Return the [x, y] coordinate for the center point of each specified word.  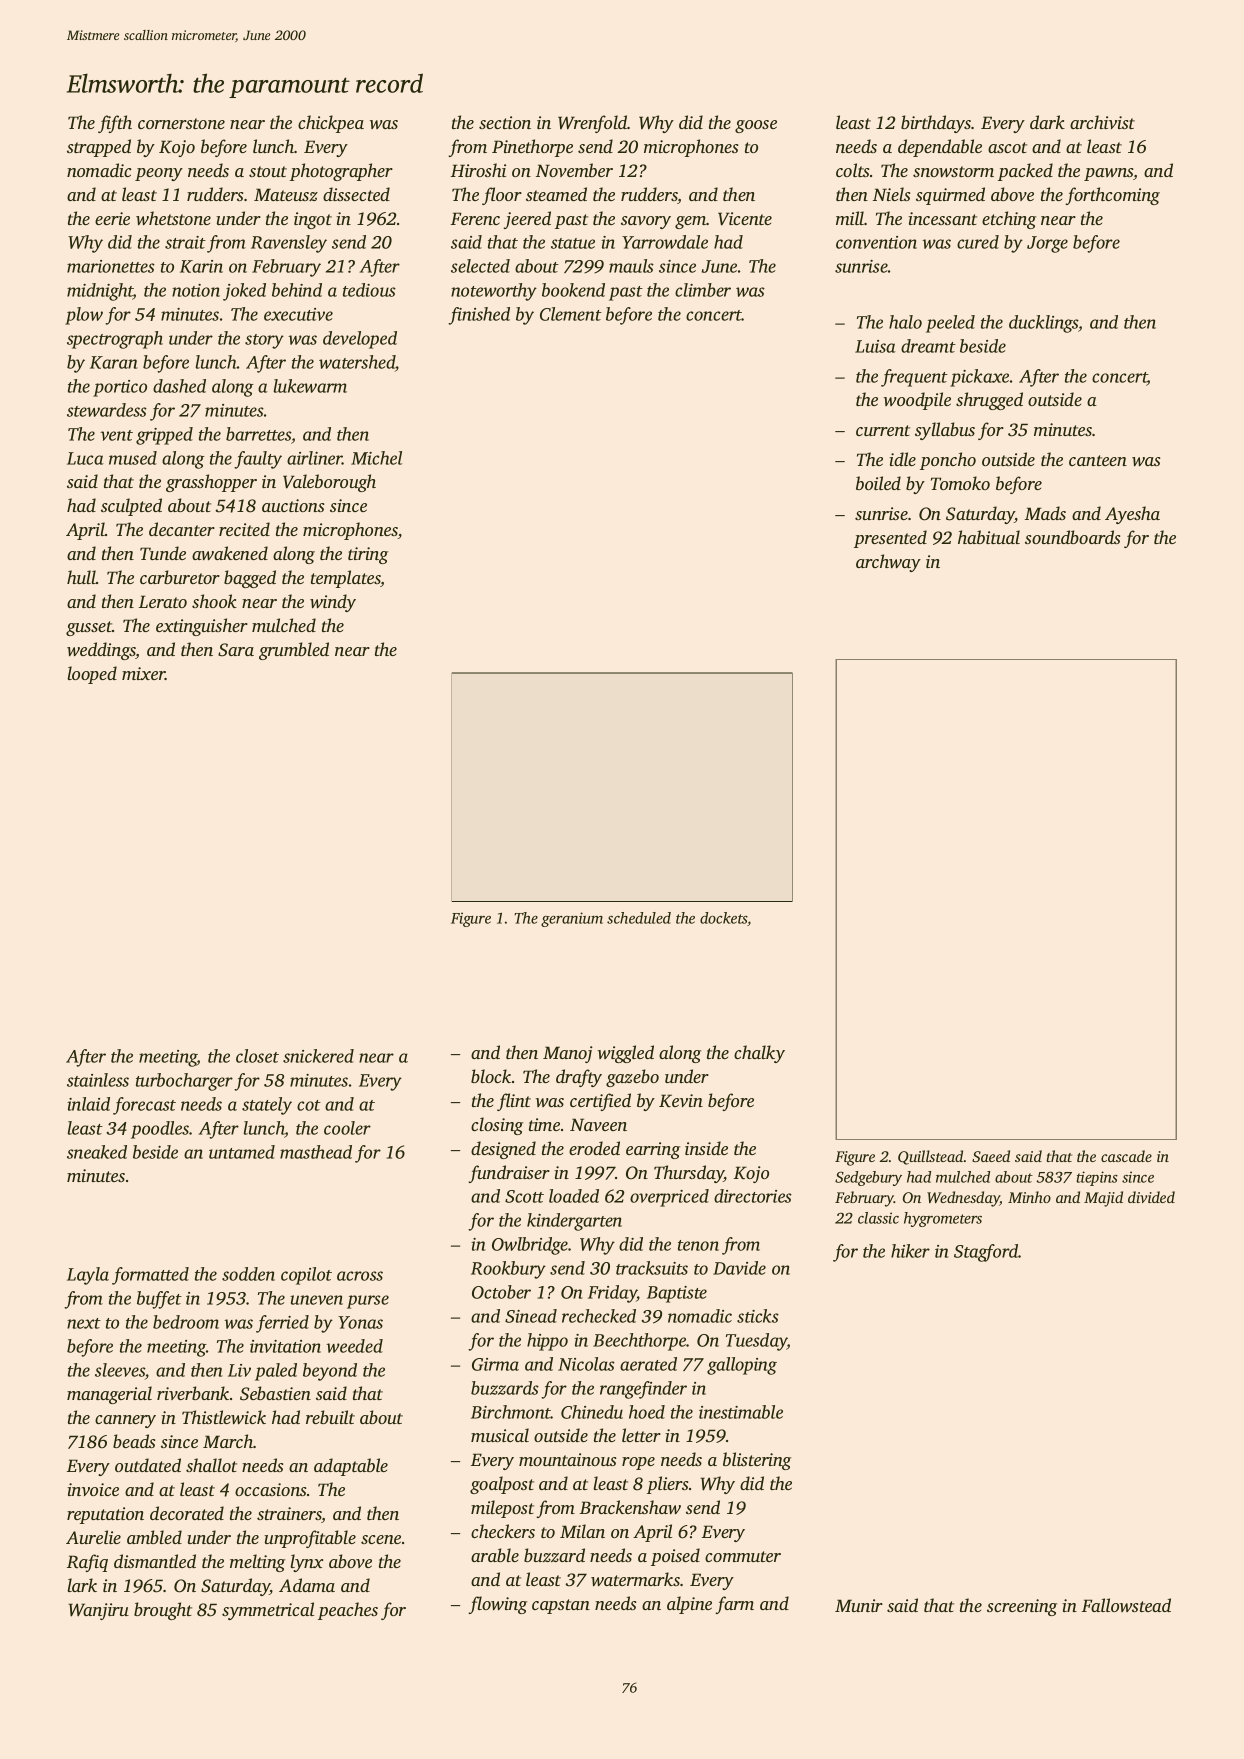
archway [888, 563]
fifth [115, 124]
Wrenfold [593, 124]
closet [257, 1056]
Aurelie [93, 1537]
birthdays [936, 124]
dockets [724, 919]
